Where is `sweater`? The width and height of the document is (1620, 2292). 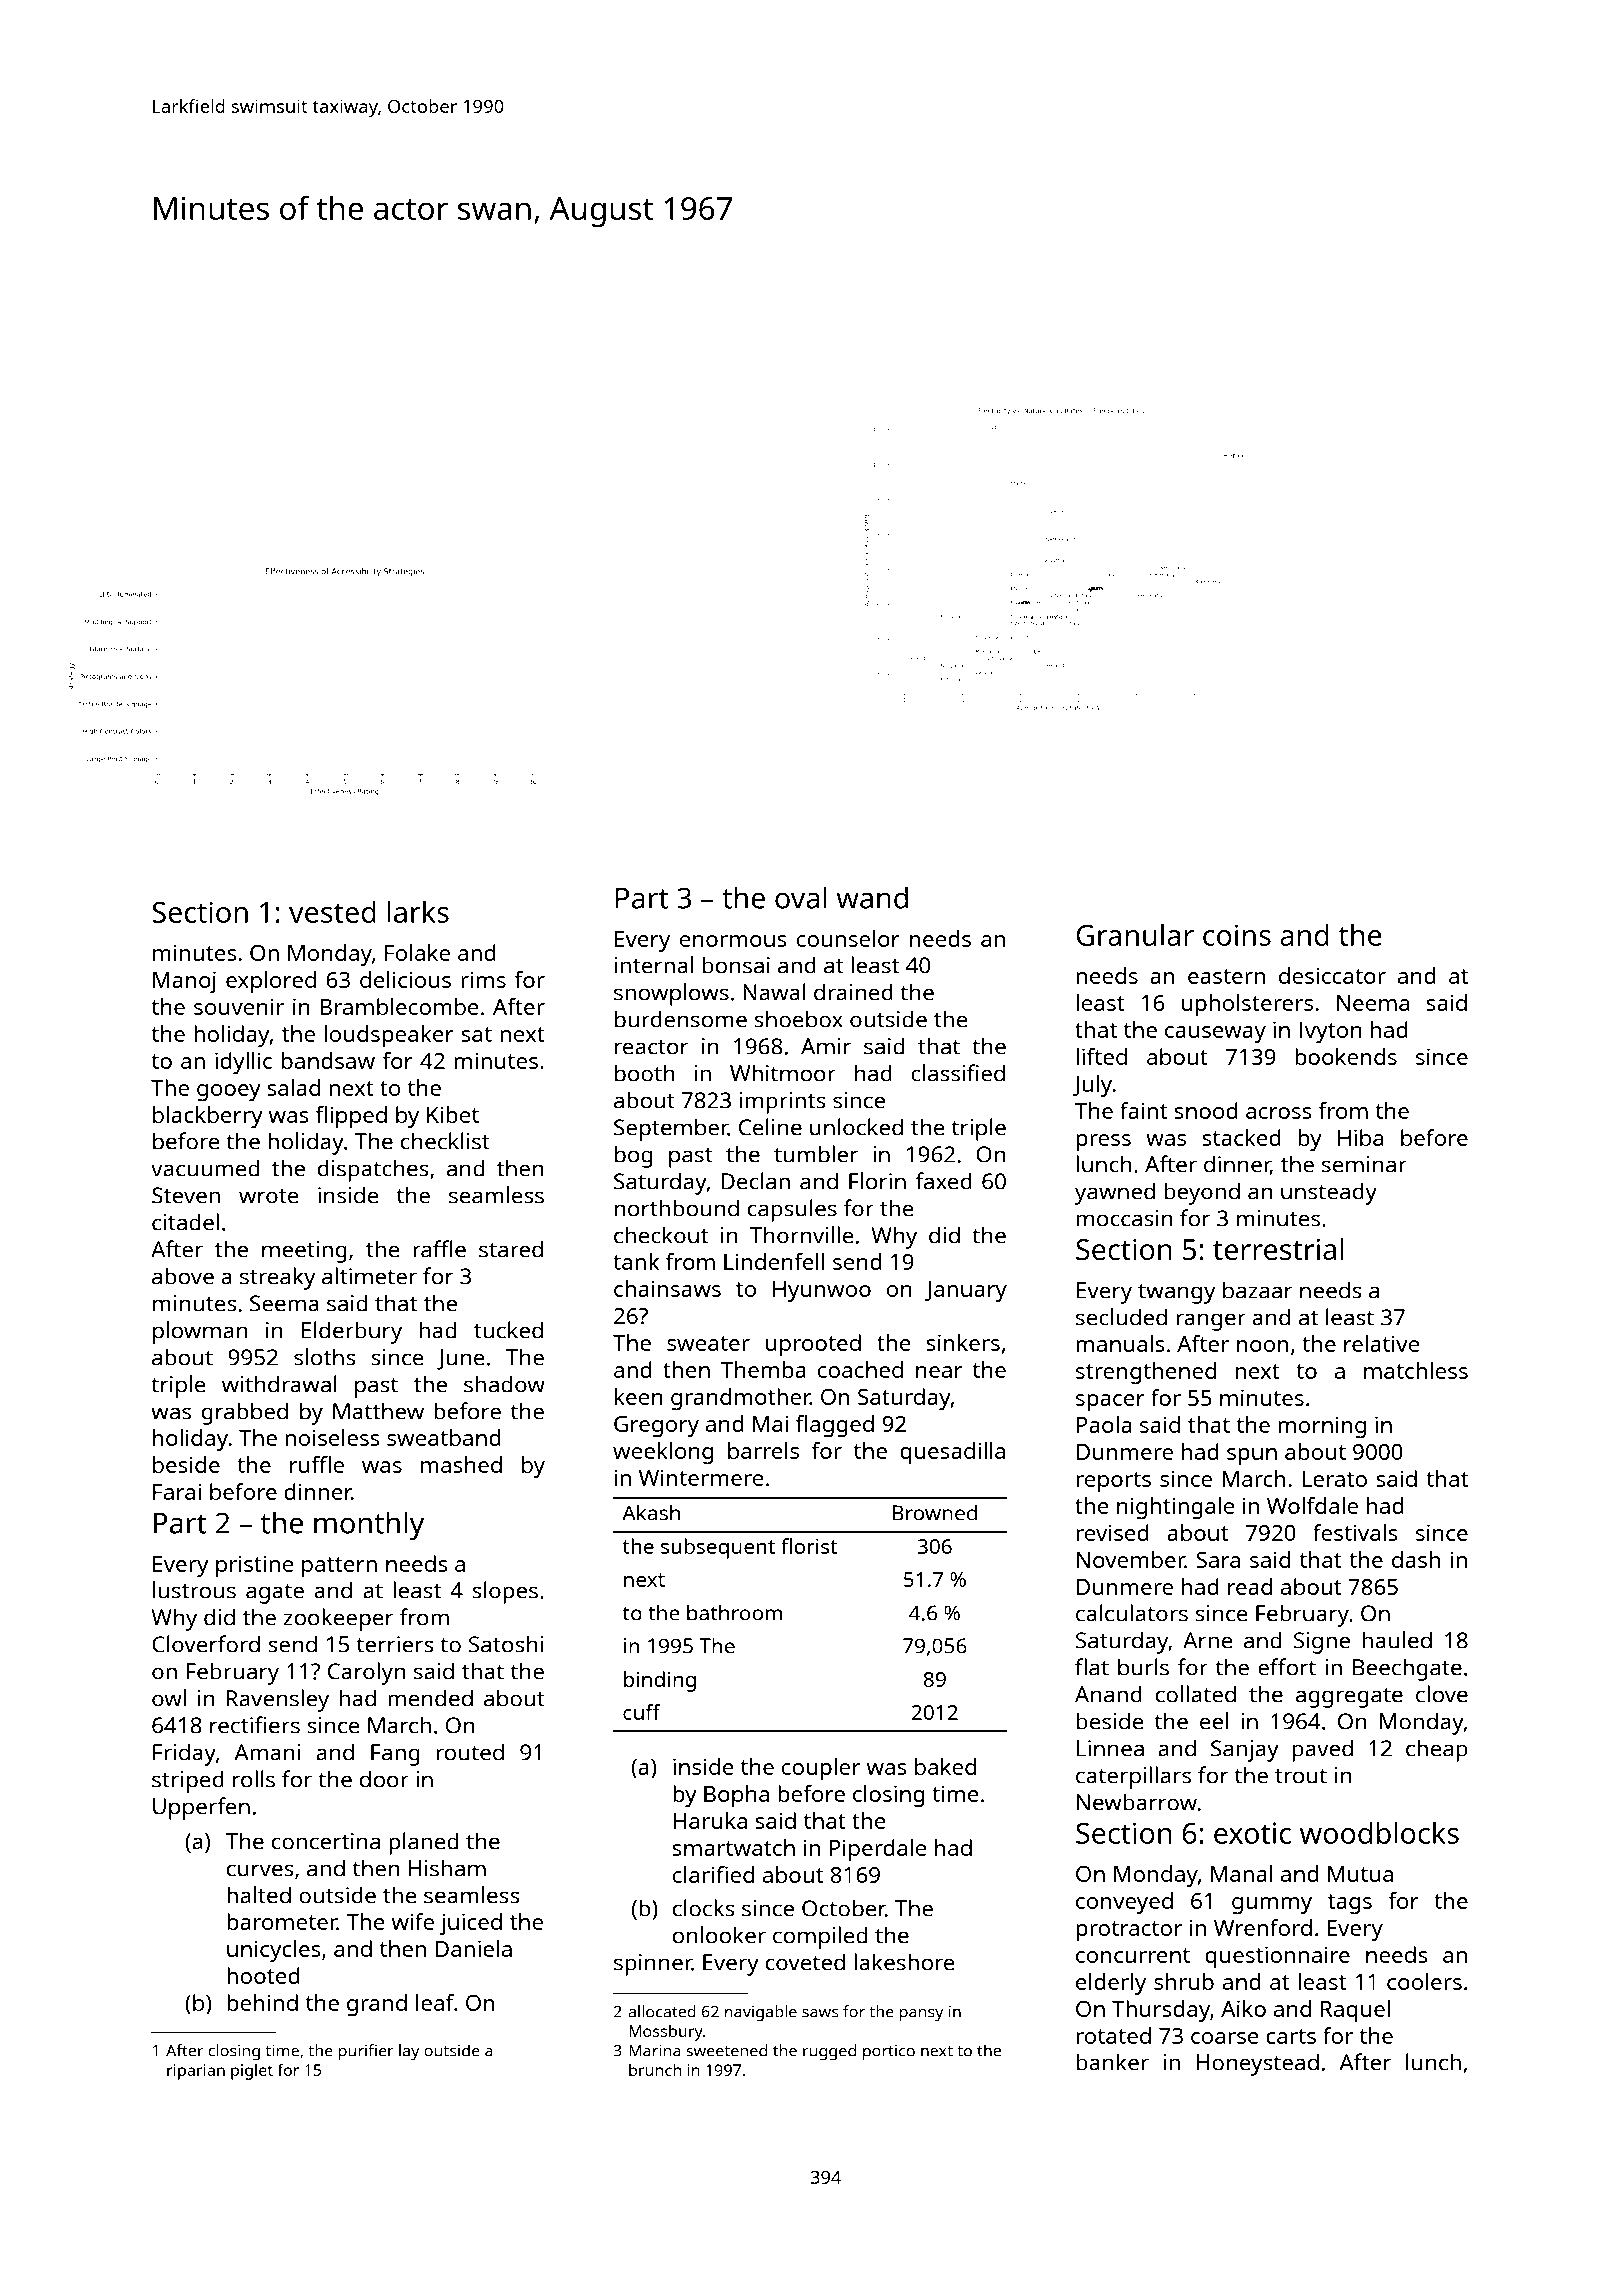
sweater is located at coordinates (708, 1343).
